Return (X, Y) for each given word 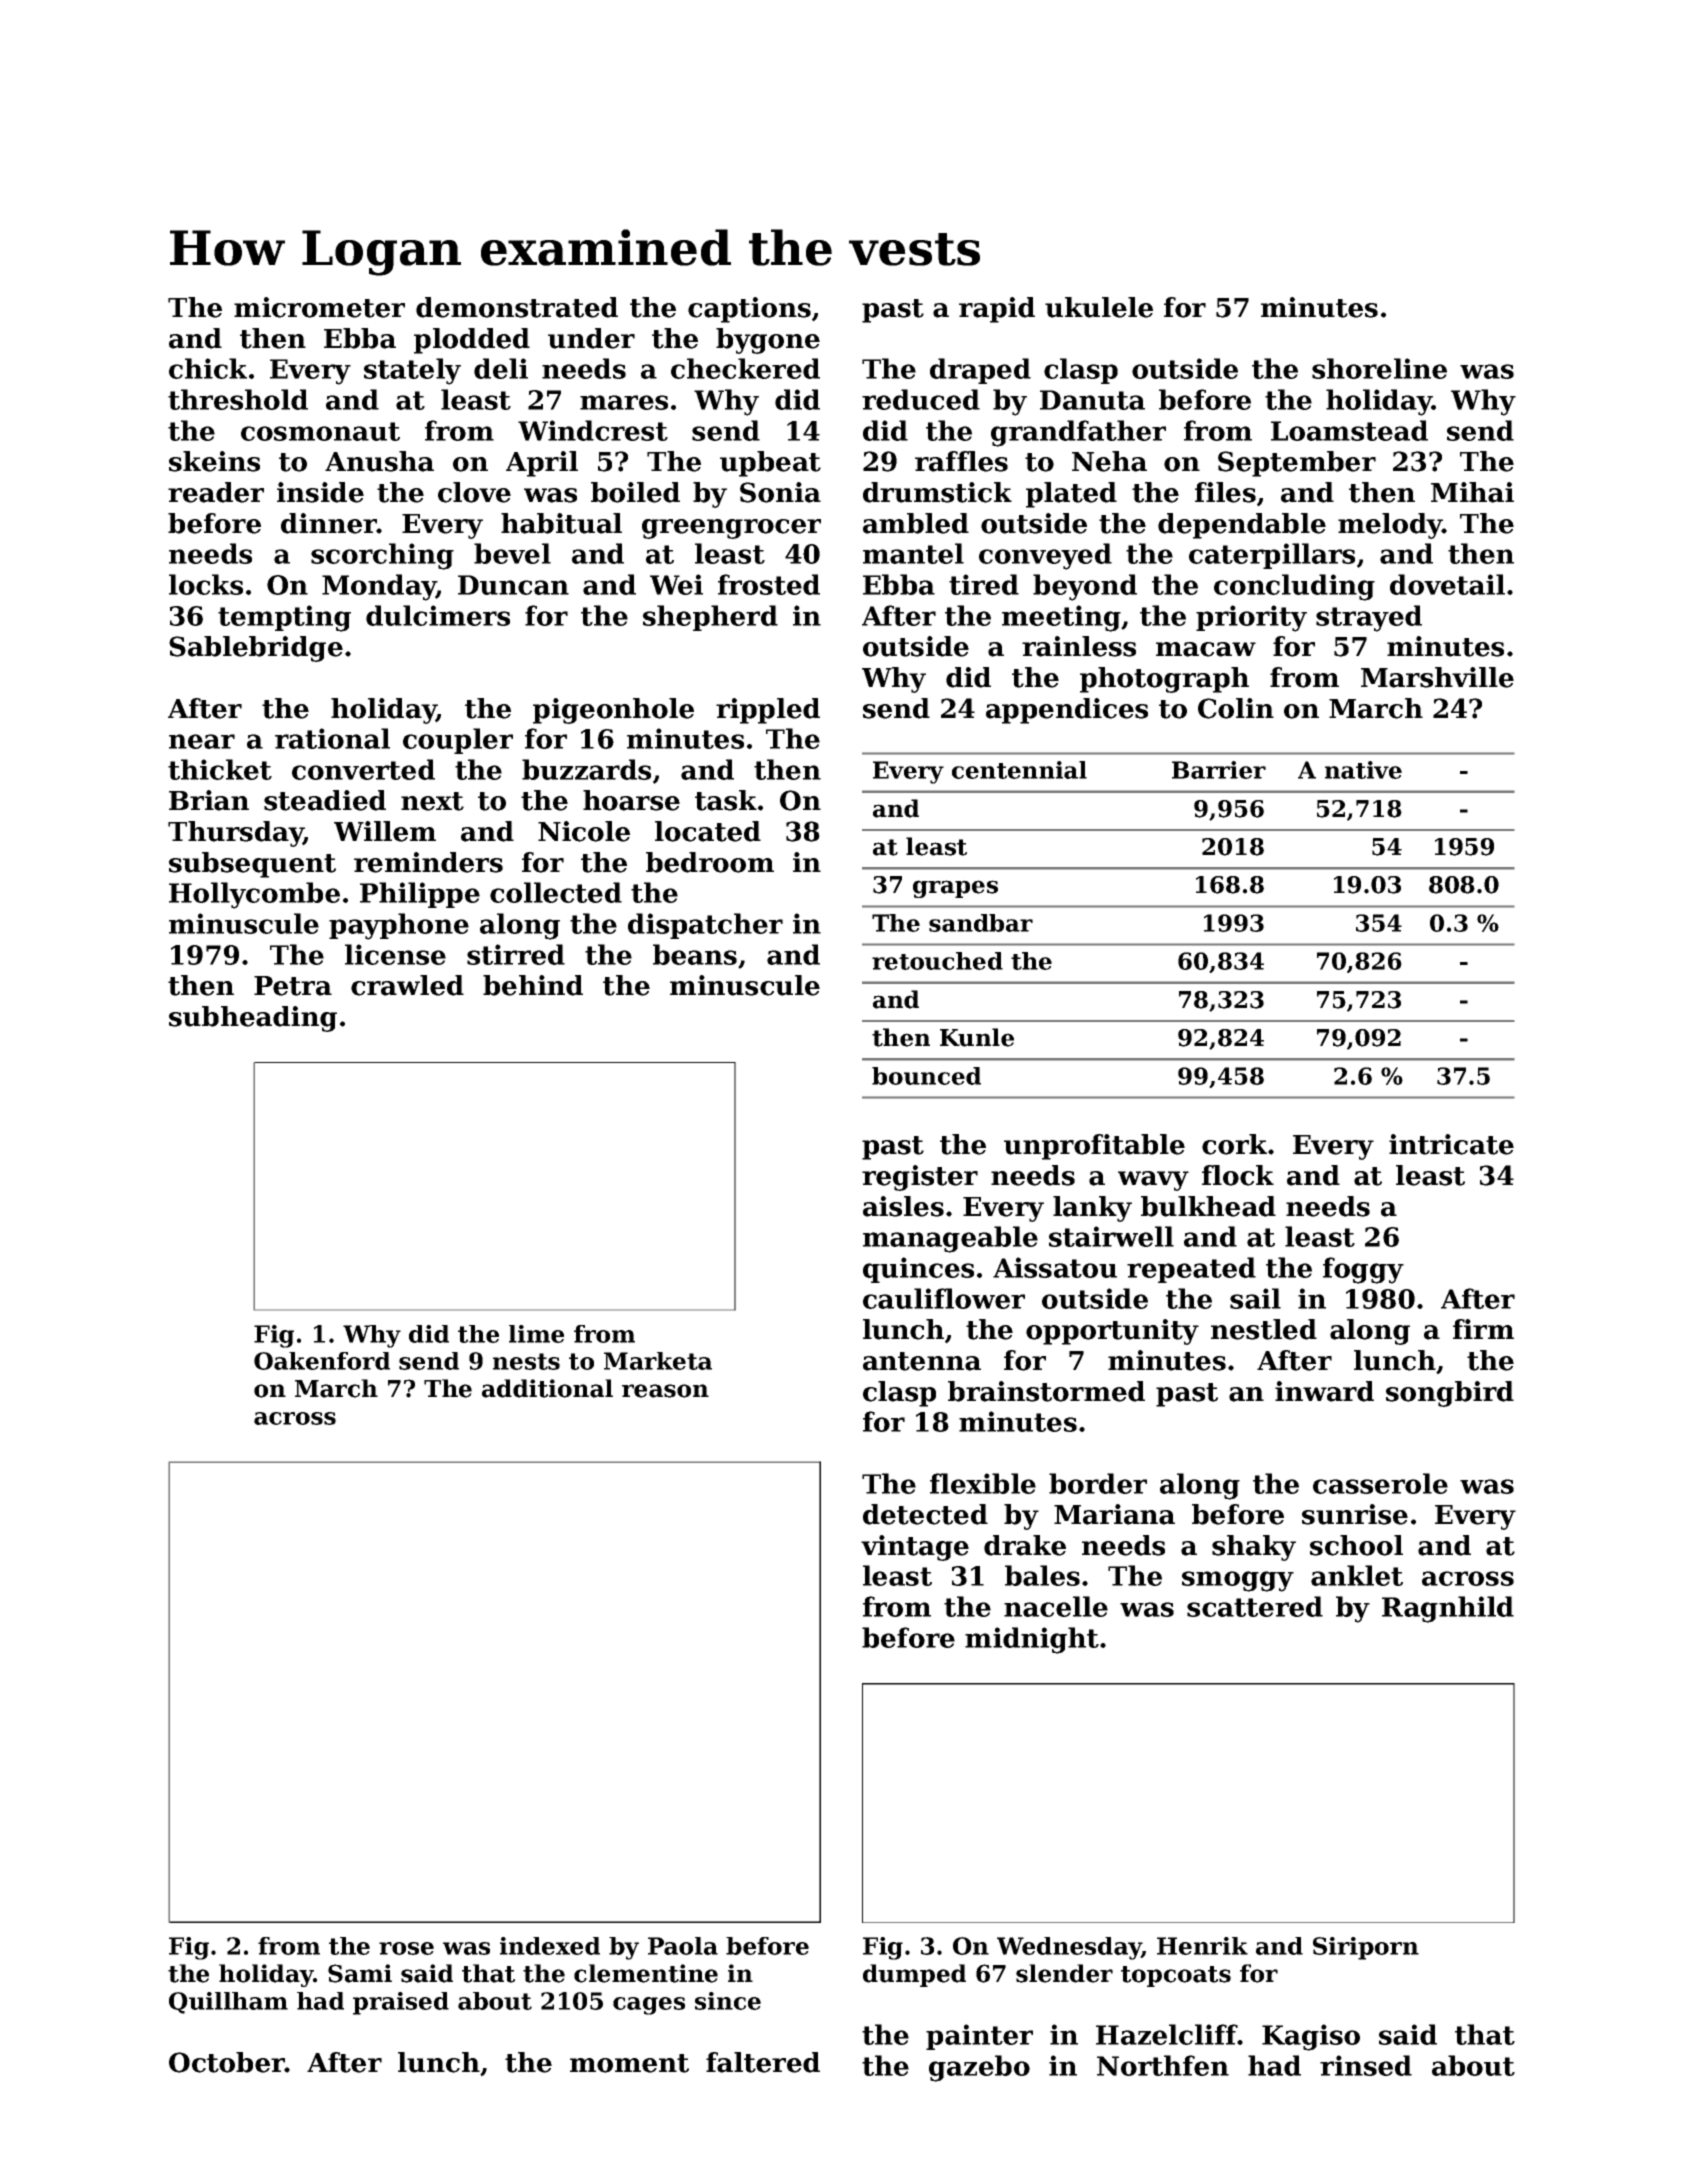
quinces (918, 1270)
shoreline (1379, 368)
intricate (1451, 1144)
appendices (1067, 711)
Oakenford (322, 1361)
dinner (329, 523)
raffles (961, 461)
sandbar (981, 923)
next (432, 801)
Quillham (228, 2003)
